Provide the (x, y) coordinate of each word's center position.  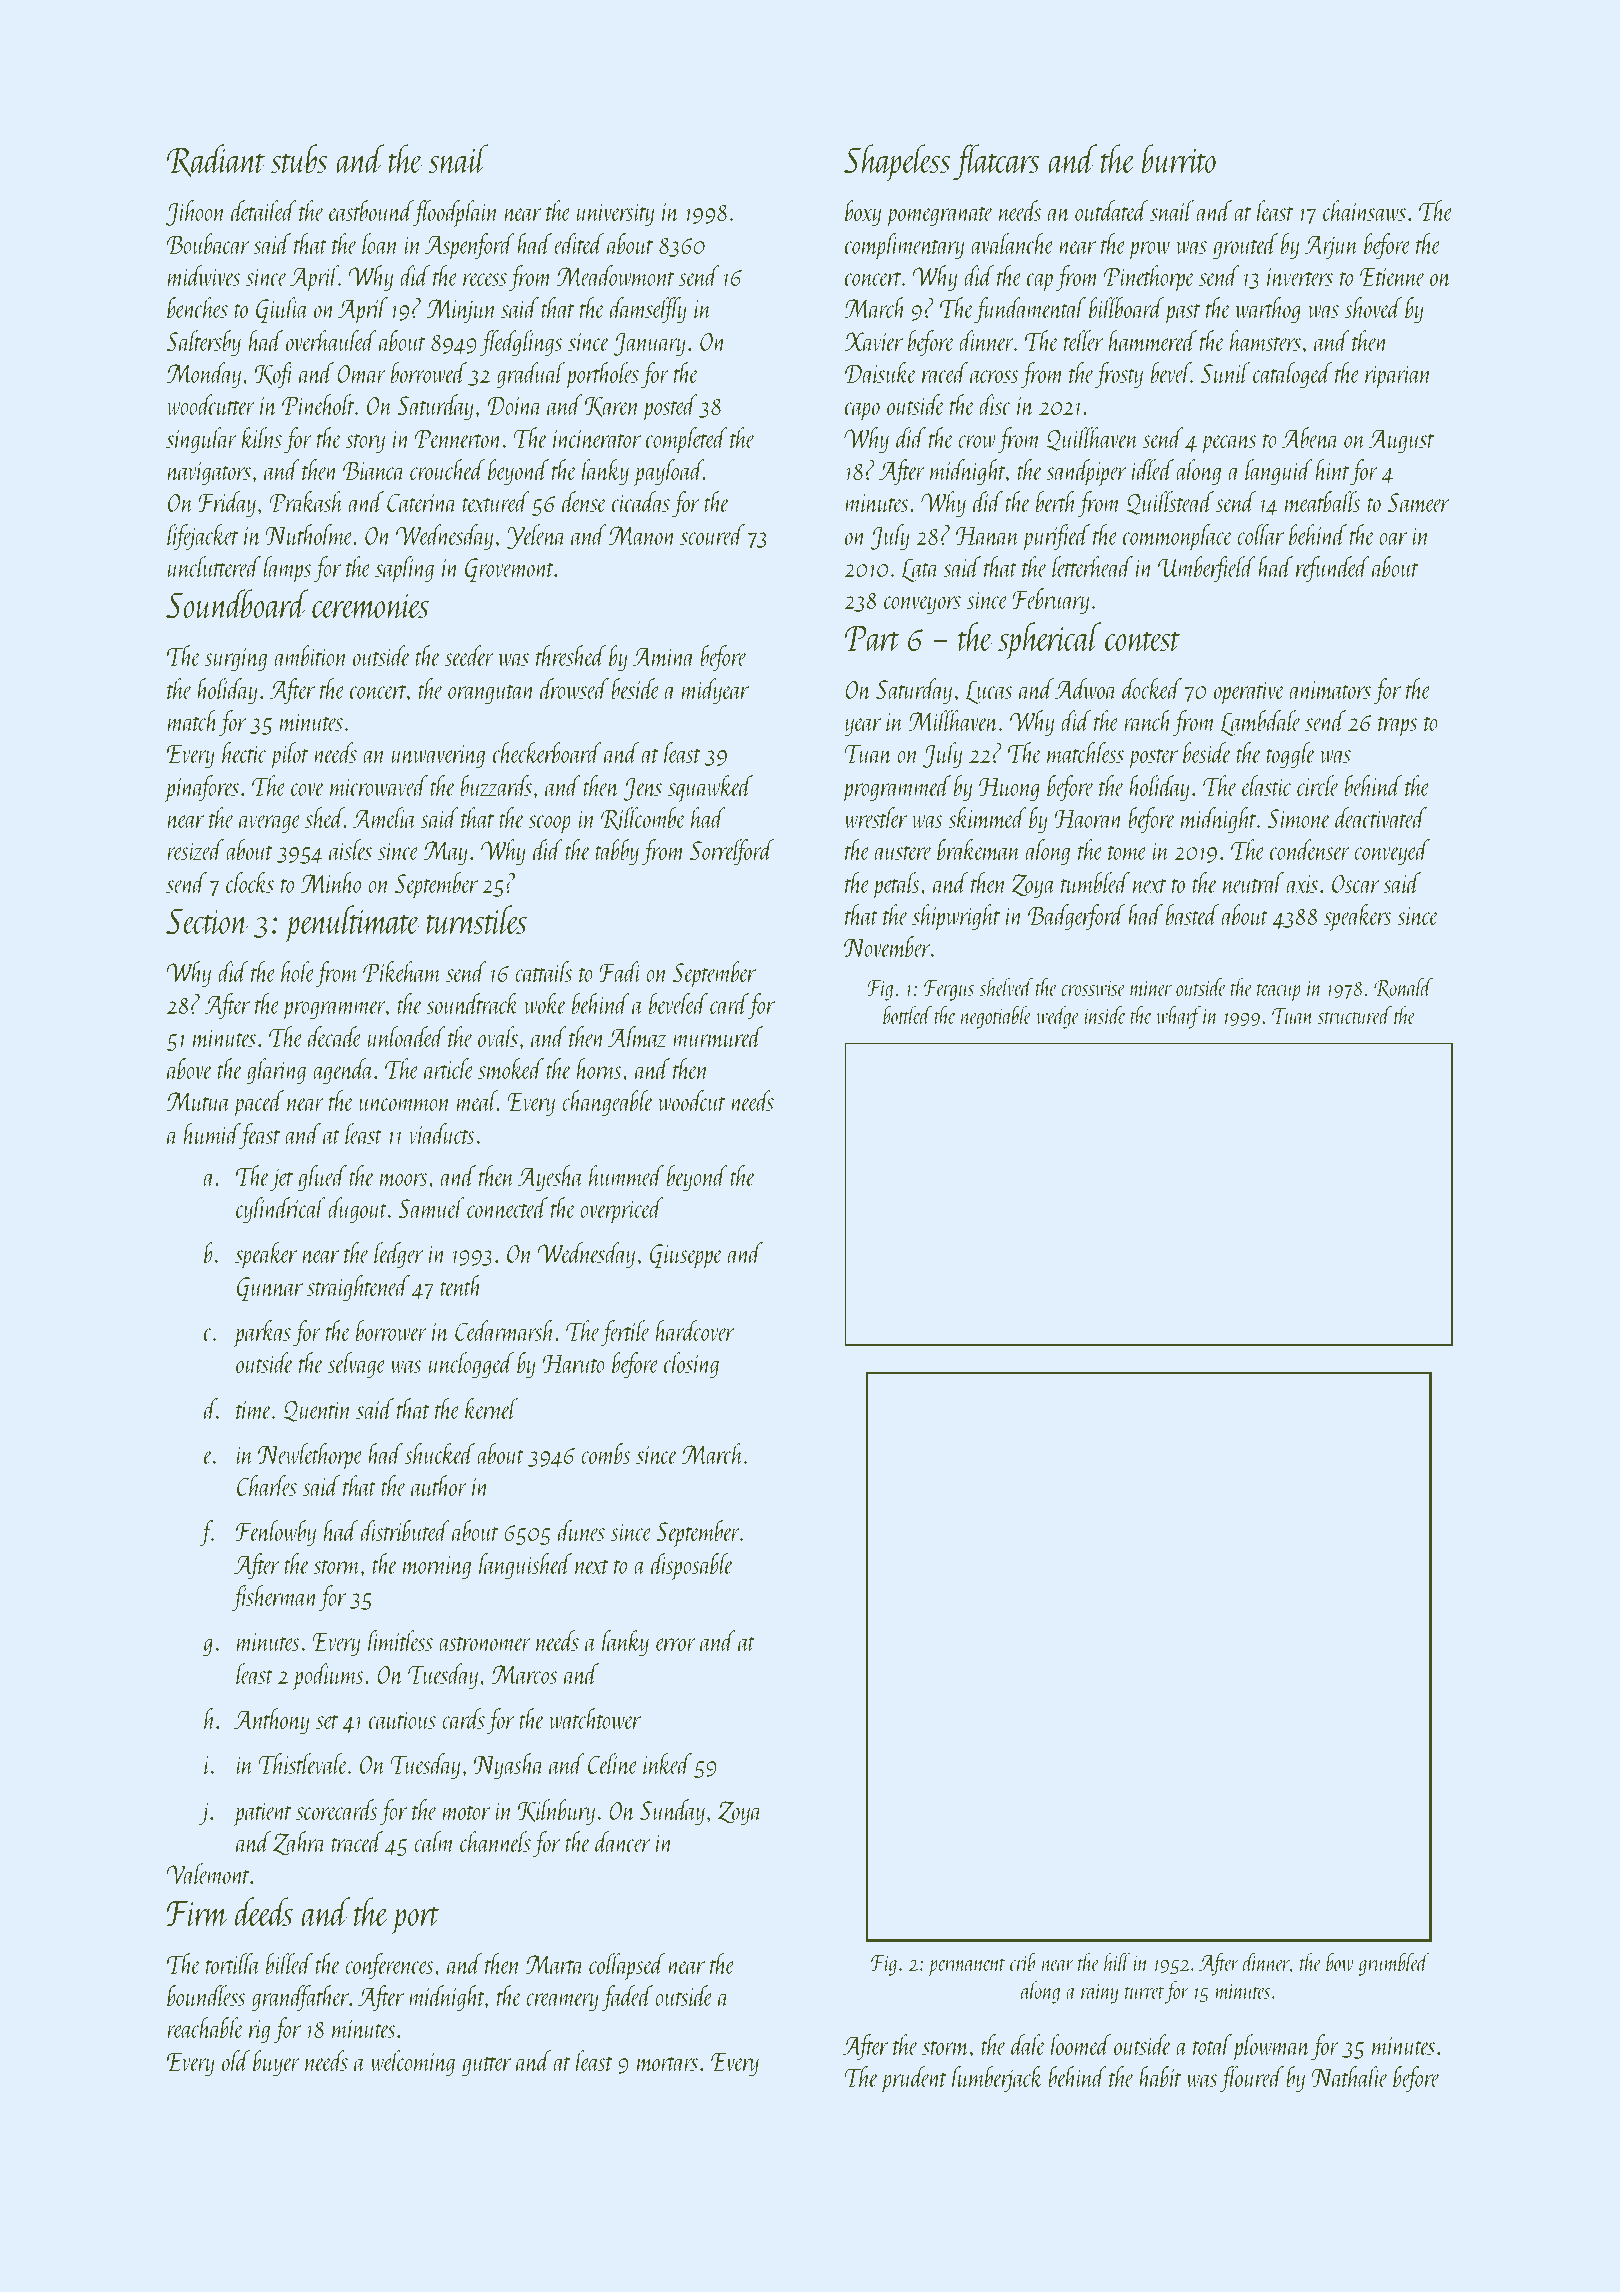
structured (1355, 1015)
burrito (1179, 158)
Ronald (1403, 988)
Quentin (317, 1411)
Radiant (216, 160)
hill (1117, 1962)
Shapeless (897, 163)
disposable (692, 1566)
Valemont (208, 1873)
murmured (718, 1036)
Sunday (672, 1812)
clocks (250, 882)
